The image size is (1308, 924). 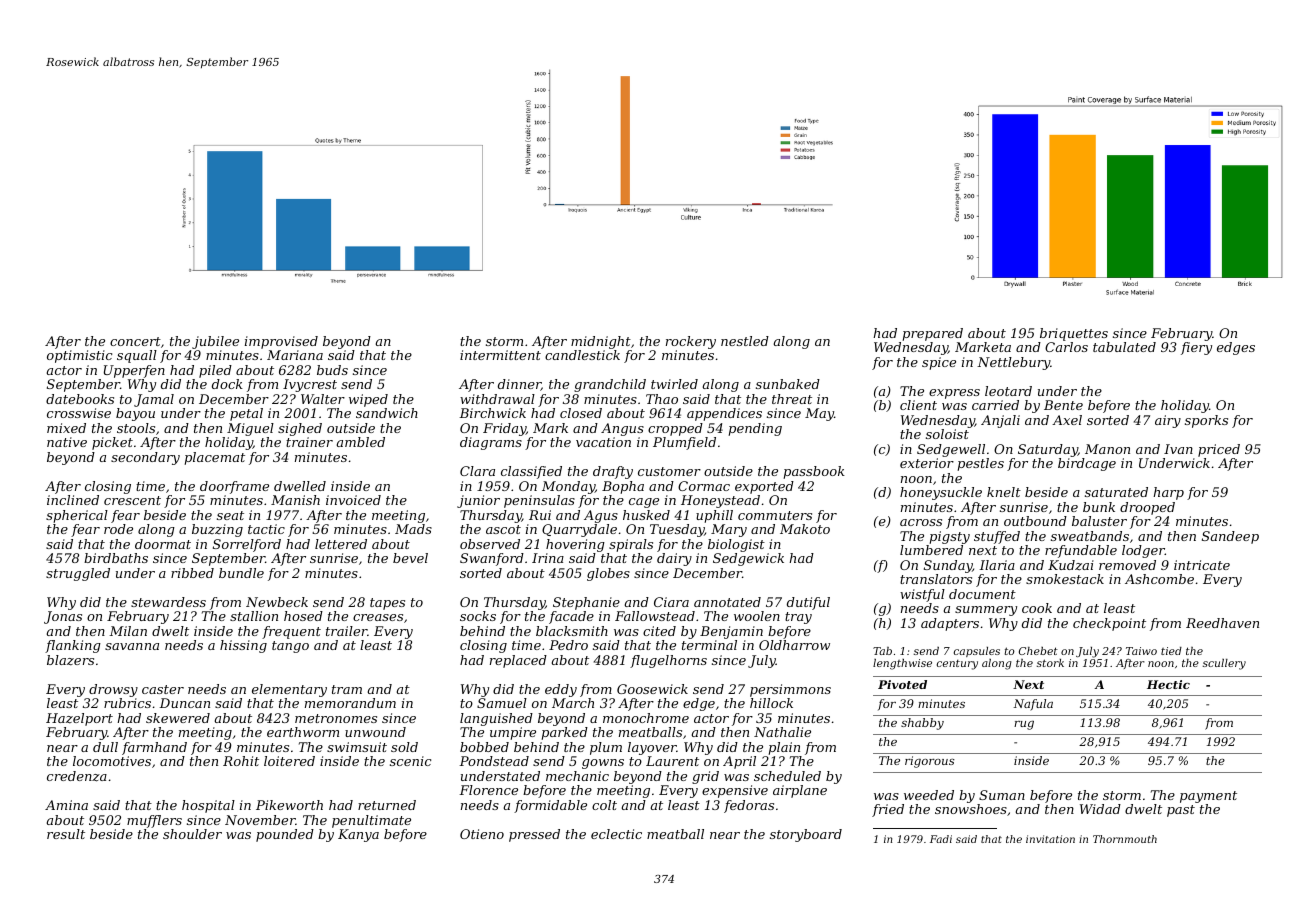 What do you see at coordinates (720, 501) in the screenshot?
I see `Honeystead` at bounding box center [720, 501].
